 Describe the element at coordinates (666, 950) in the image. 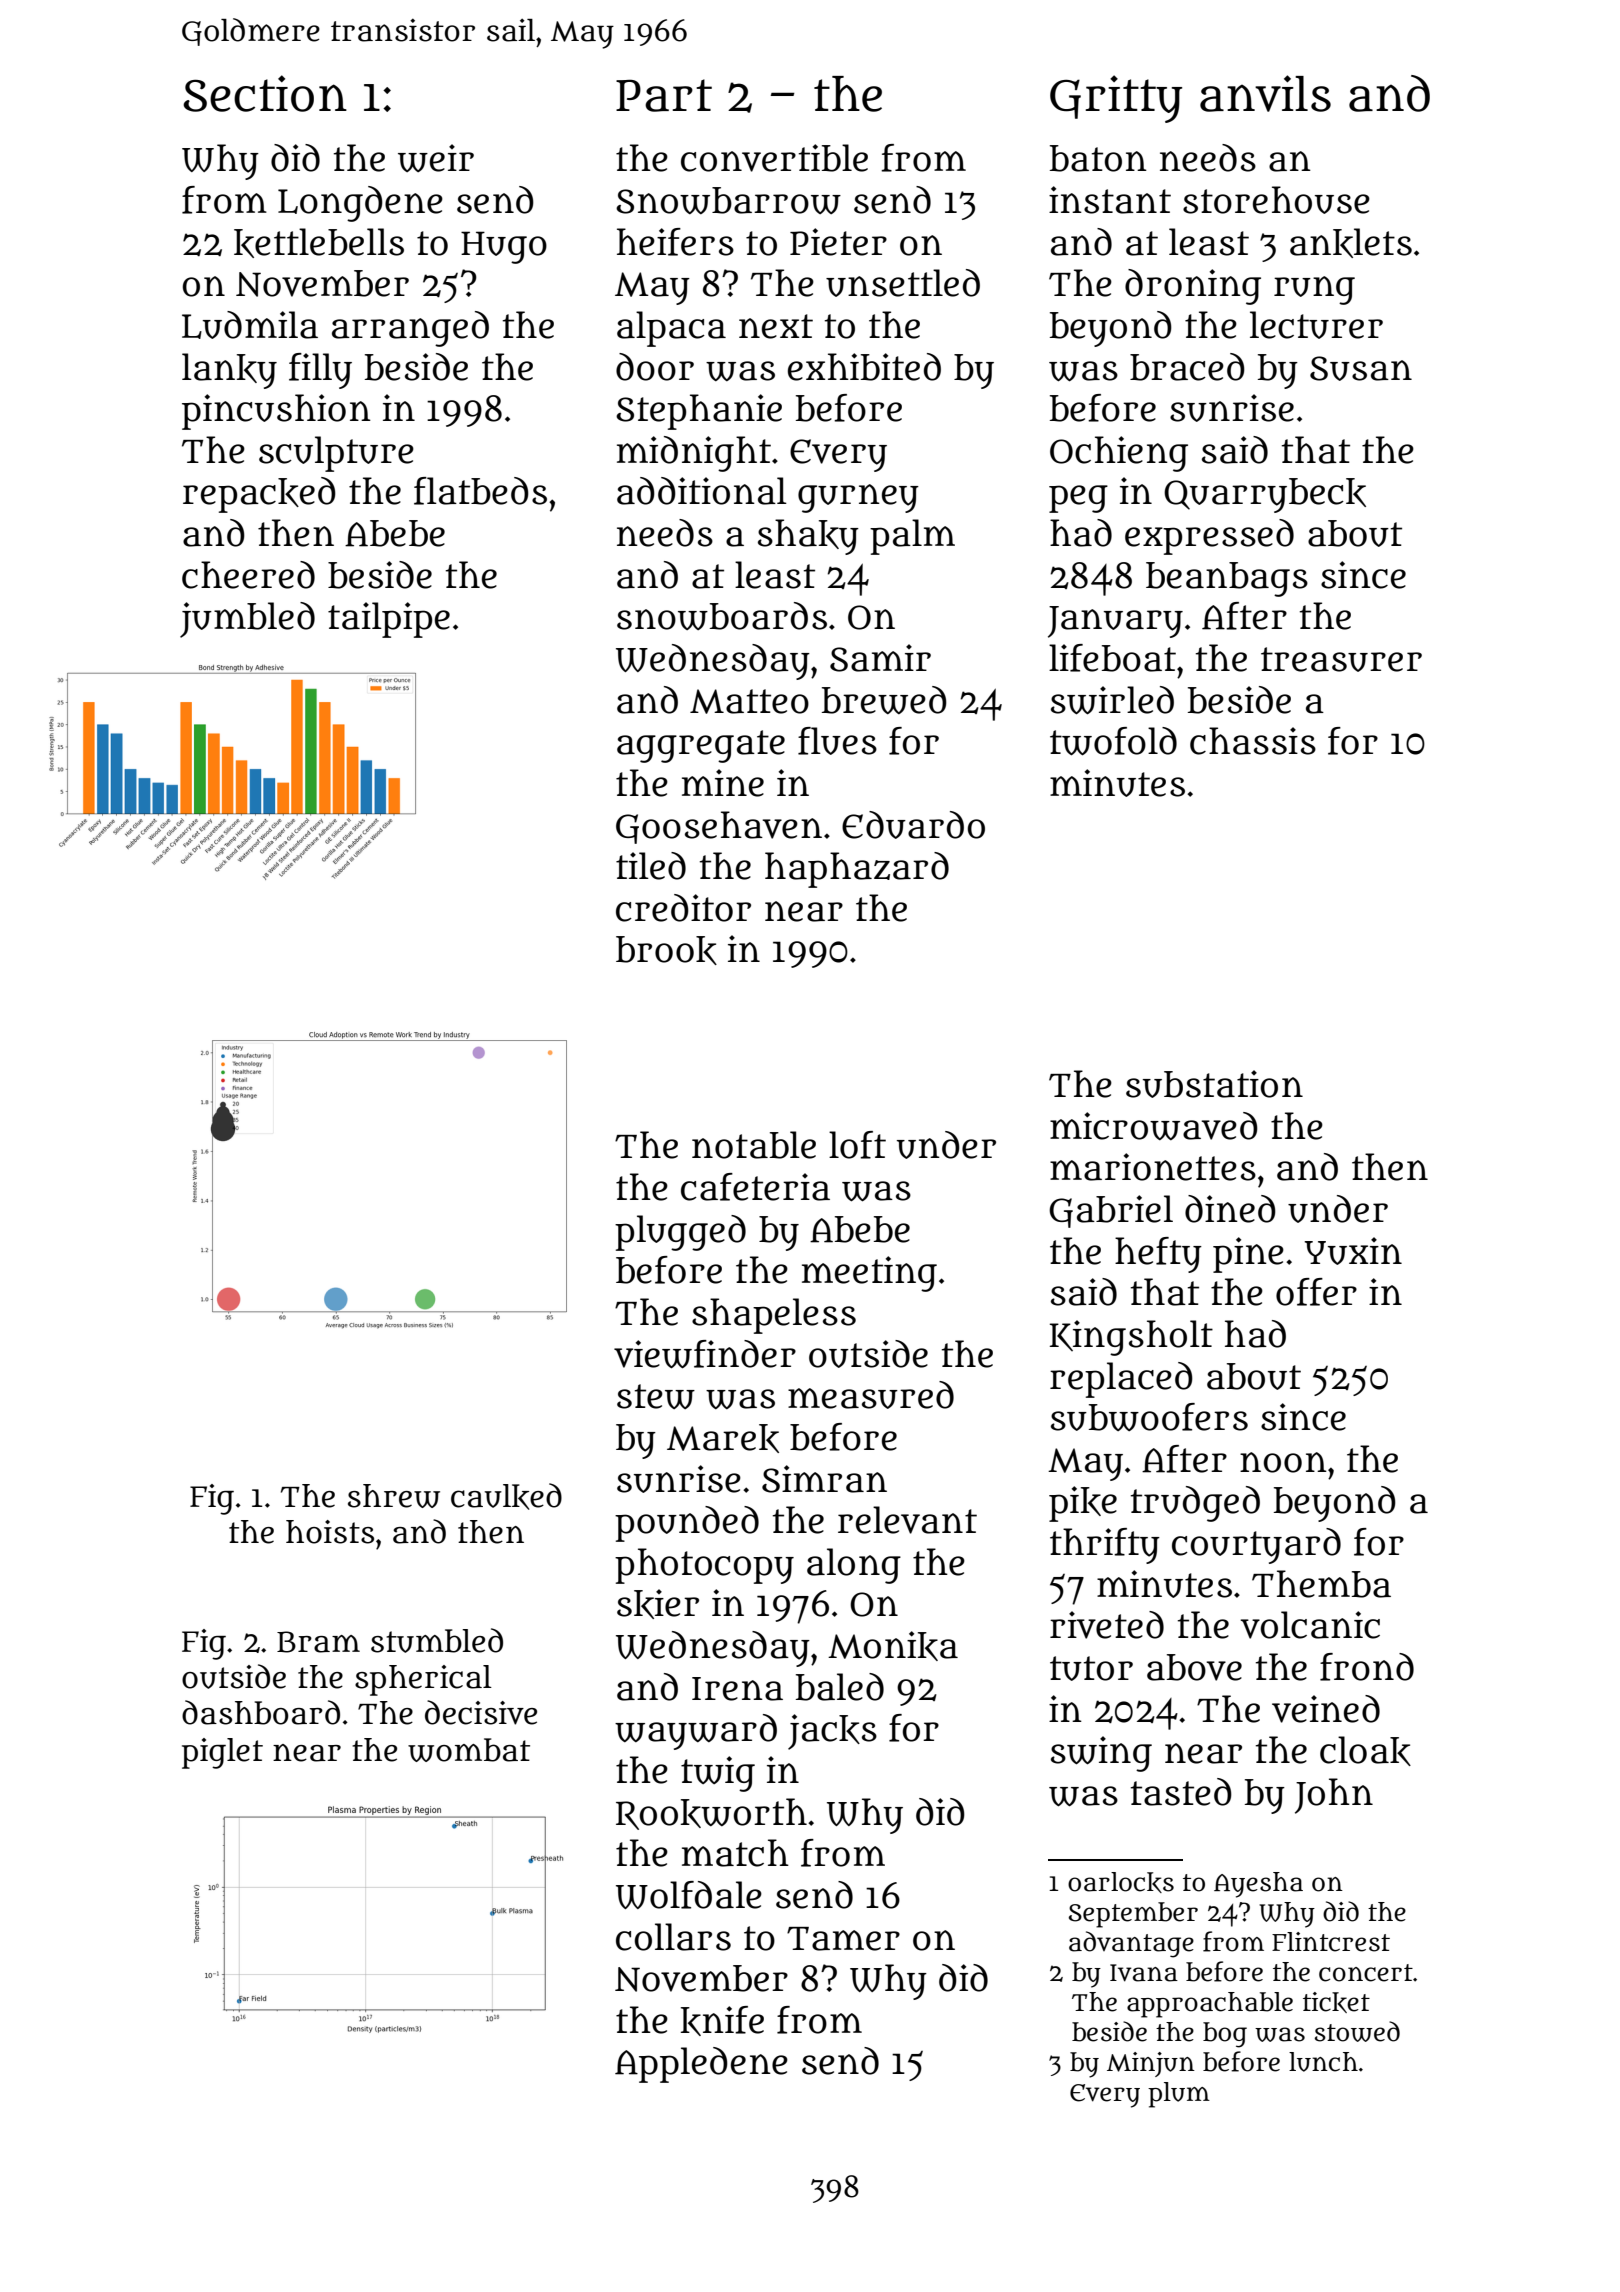

I see `brook` at that location.
